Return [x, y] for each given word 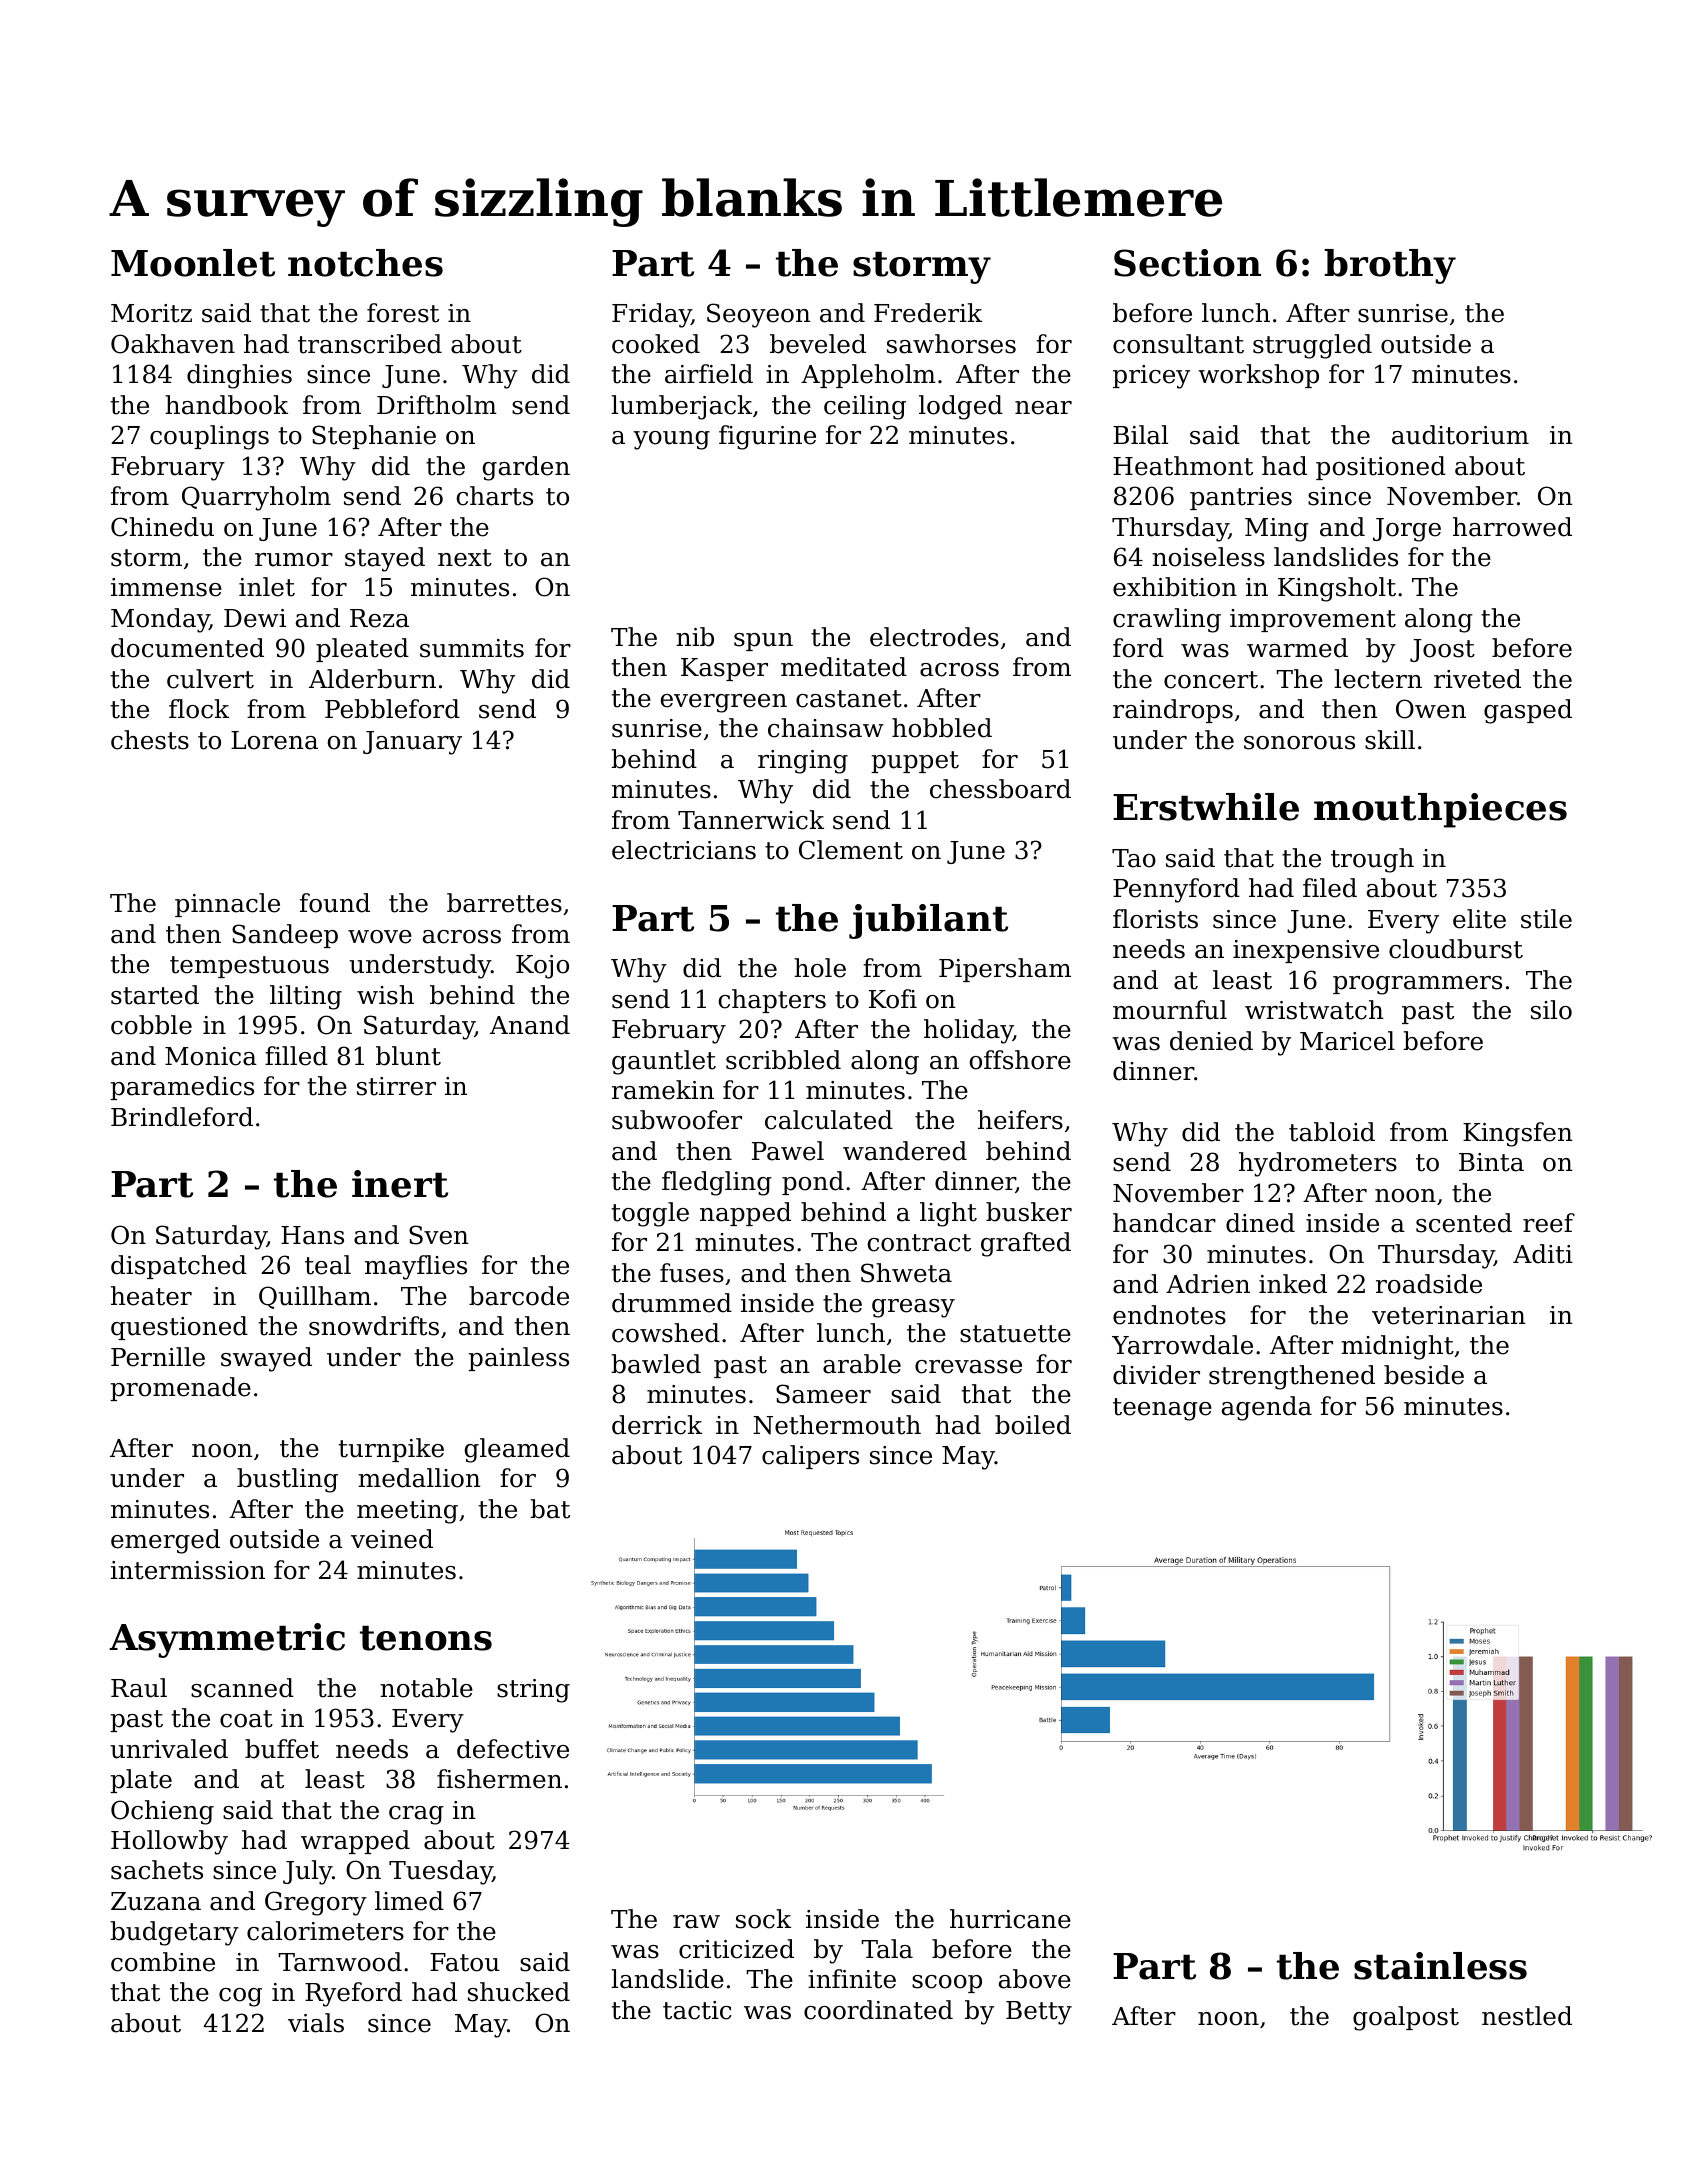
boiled [1033, 1425]
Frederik [928, 313]
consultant [1178, 344]
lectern [1378, 679]
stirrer [396, 1086]
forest [403, 313]
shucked [519, 1992]
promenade [180, 1389]
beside [1424, 1375]
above [1035, 1979]
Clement [851, 850]
